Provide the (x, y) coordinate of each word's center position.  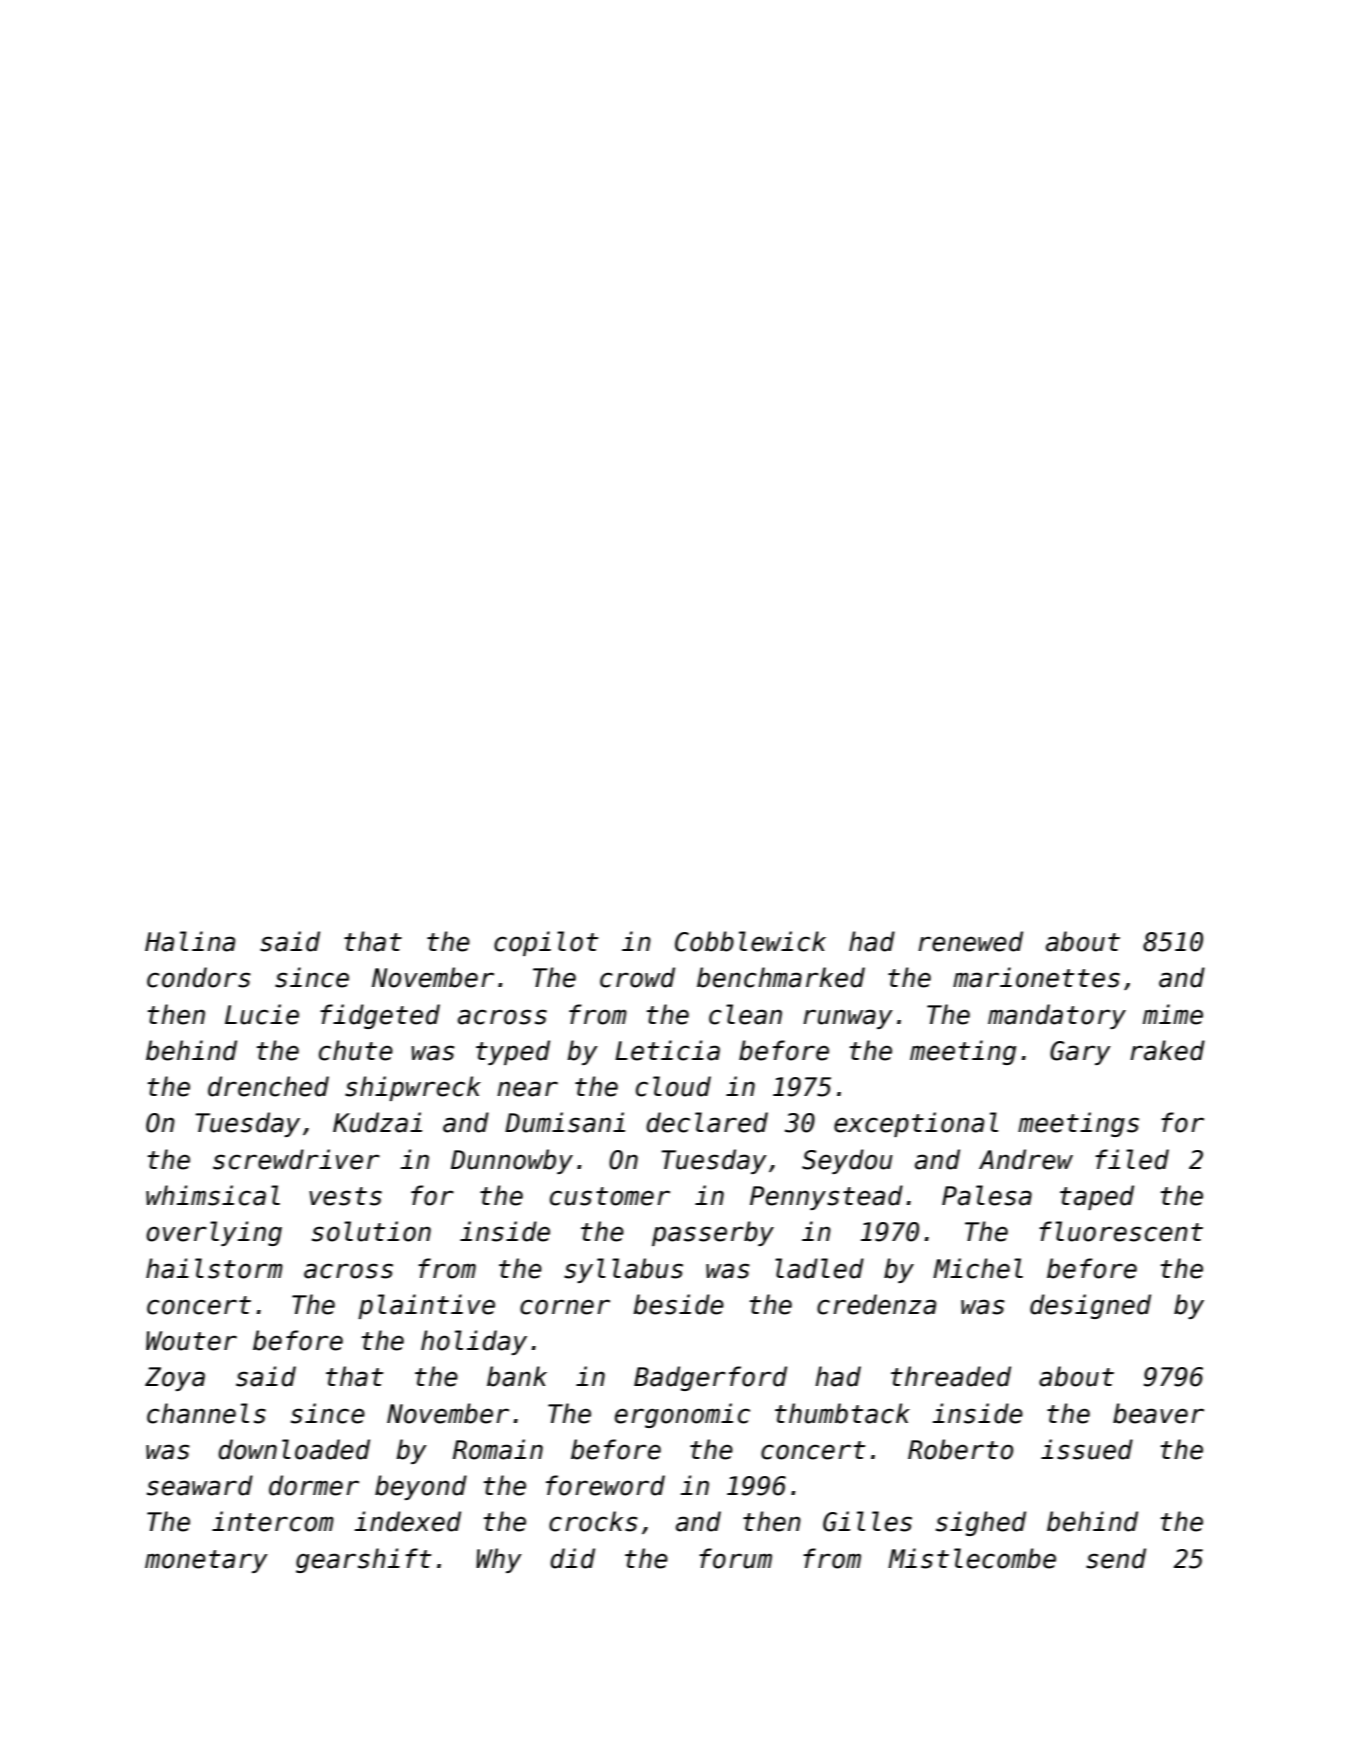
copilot (546, 943)
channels (206, 1413)
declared (707, 1122)
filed (1132, 1159)
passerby (713, 1233)
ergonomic (682, 1415)
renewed (970, 941)
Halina (190, 941)
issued (1087, 1449)
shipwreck (413, 1088)
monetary (206, 1561)
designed (1090, 1306)
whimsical (213, 1195)
